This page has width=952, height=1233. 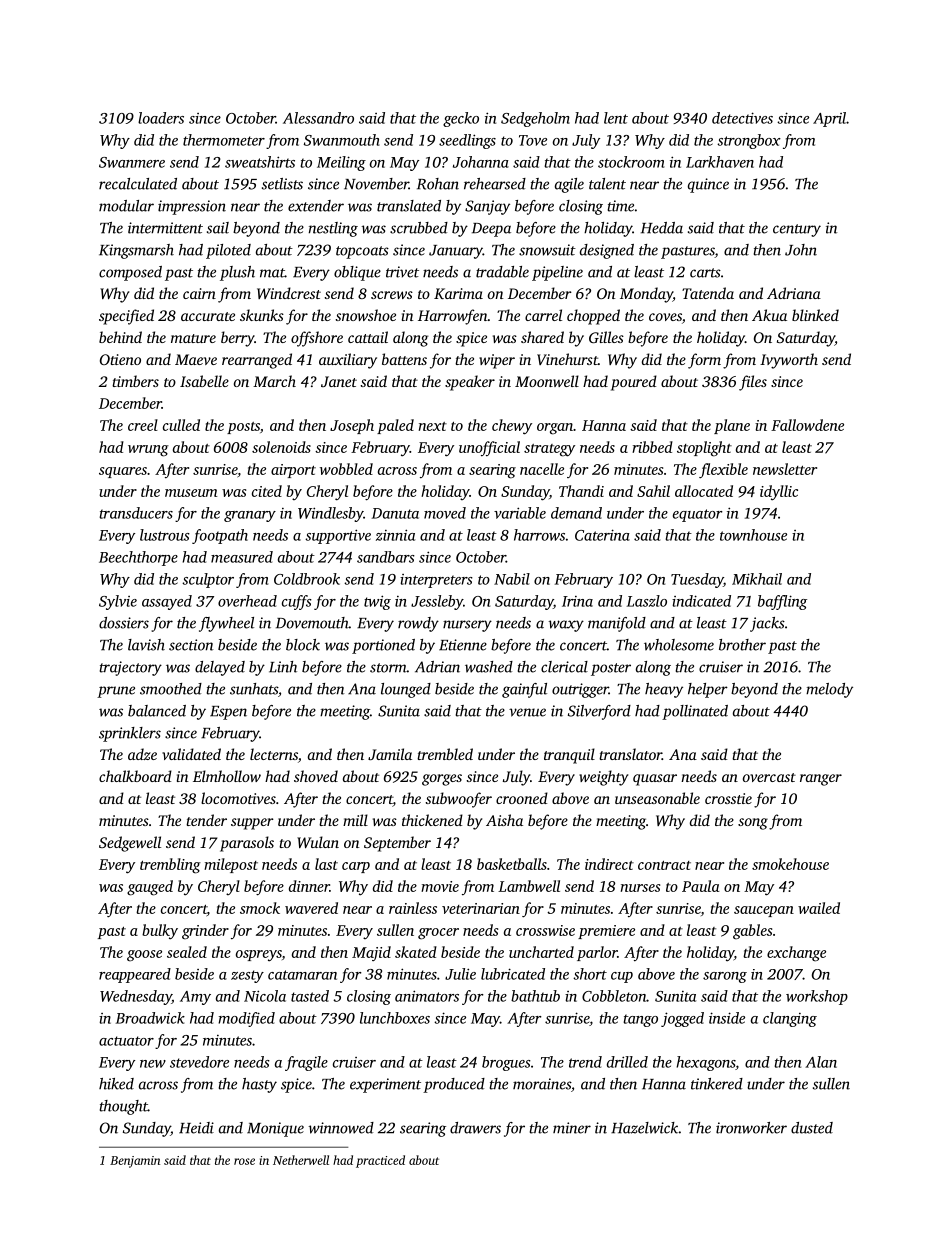 What do you see at coordinates (161, 118) in the page?
I see `loaders` at bounding box center [161, 118].
